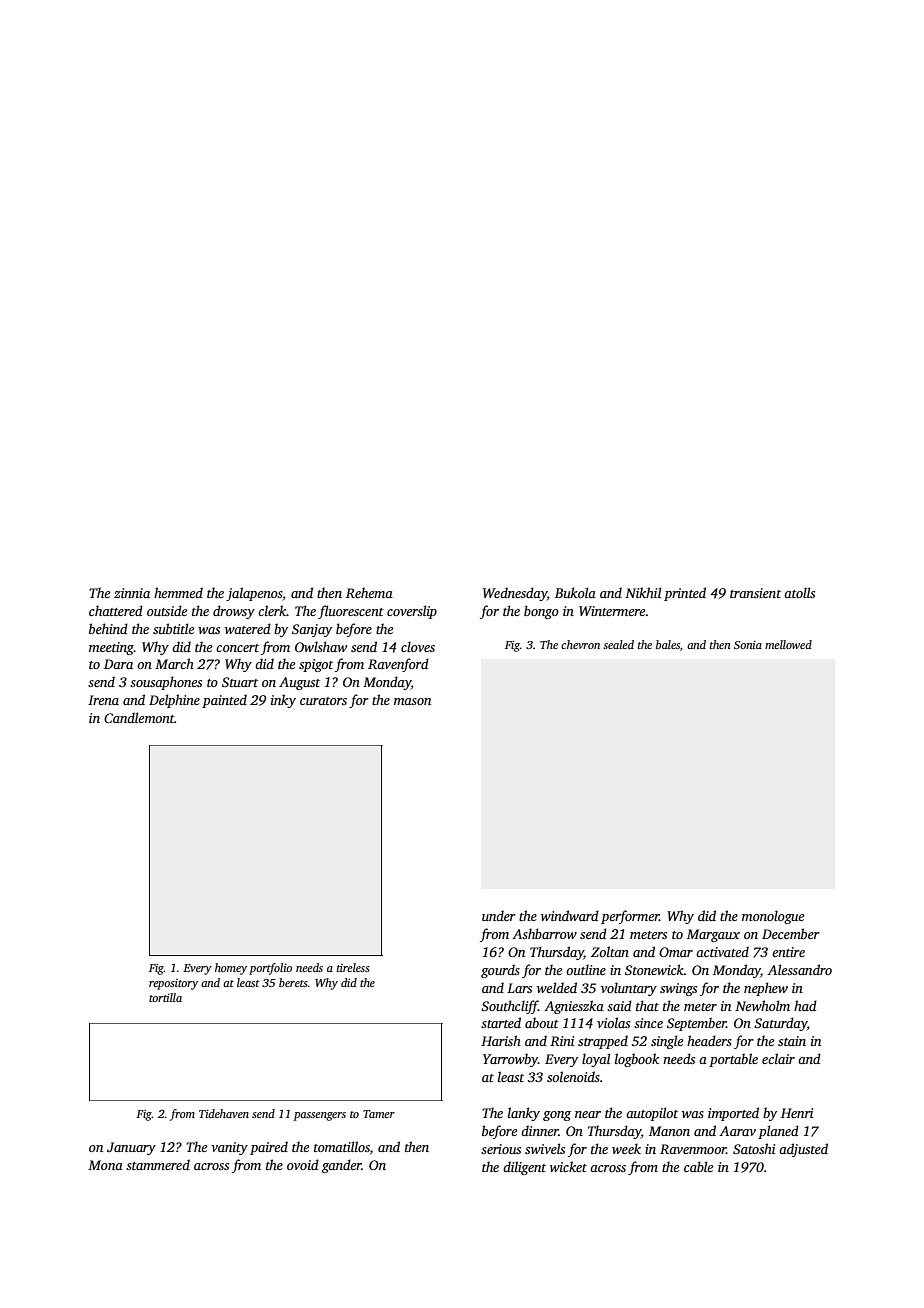 Image resolution: width=924 pixels, height=1308 pixels. What do you see at coordinates (293, 982) in the screenshot?
I see `berets` at bounding box center [293, 982].
